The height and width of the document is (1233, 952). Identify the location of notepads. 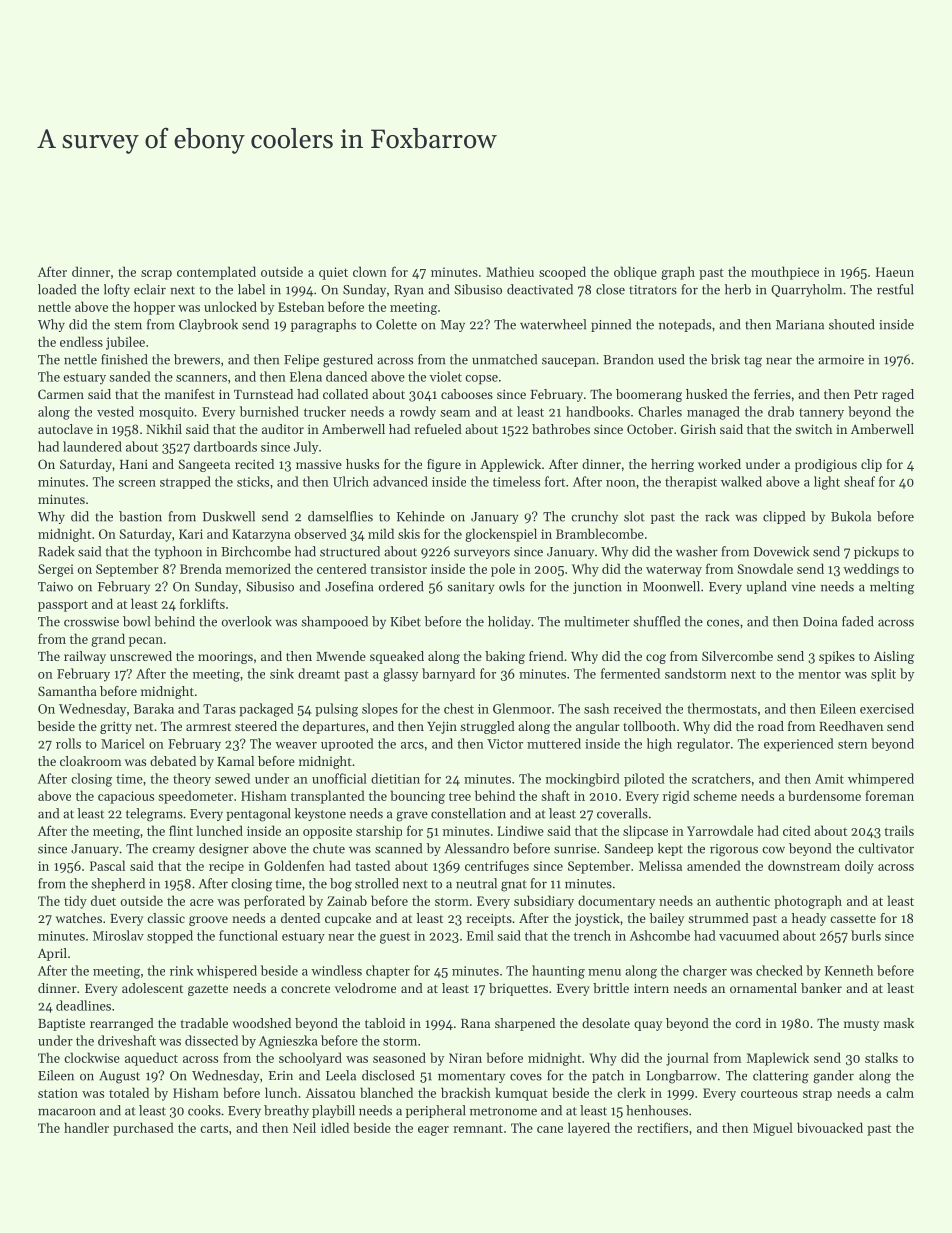
(685, 325).
